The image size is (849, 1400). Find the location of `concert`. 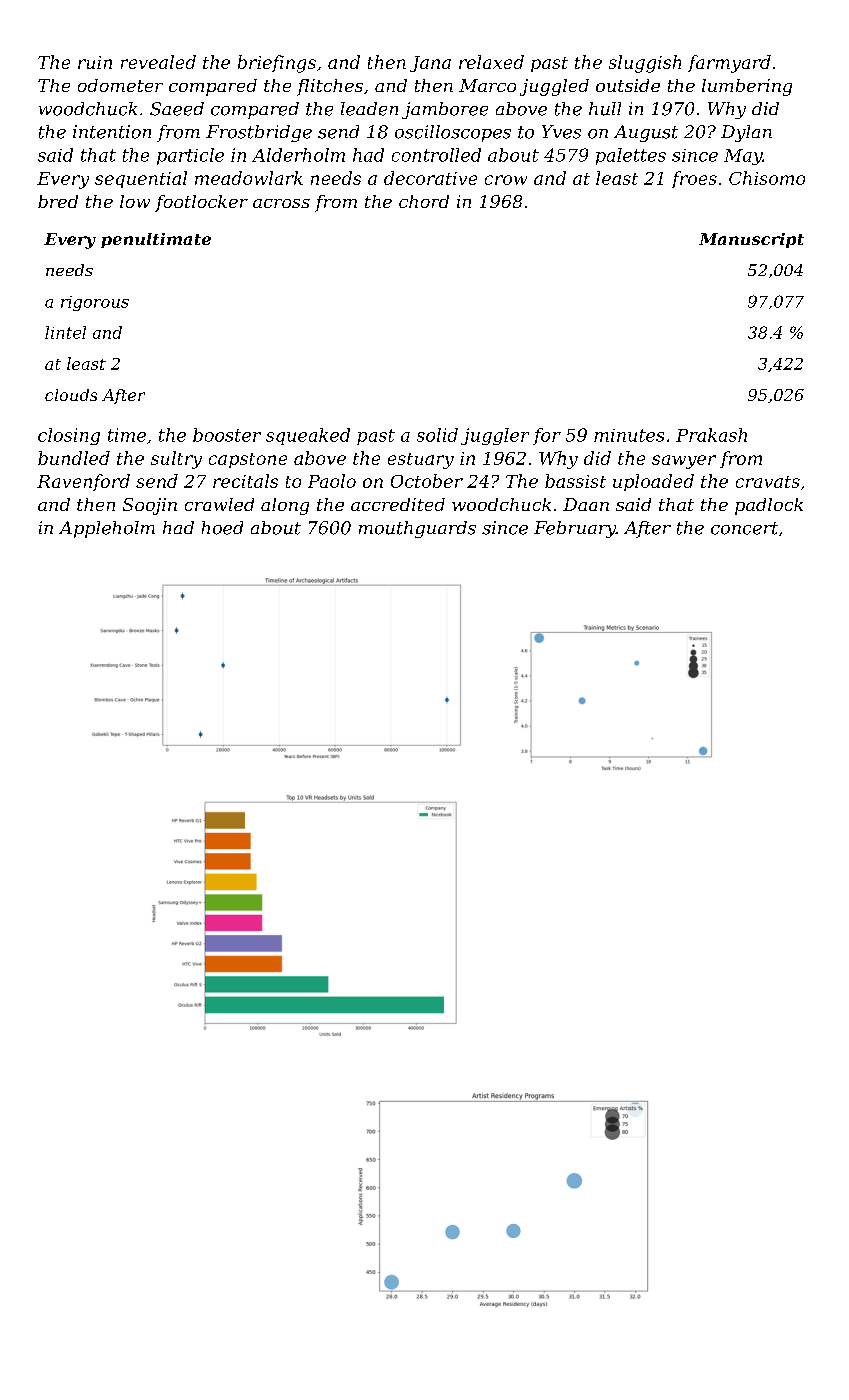

concert is located at coordinates (744, 528).
